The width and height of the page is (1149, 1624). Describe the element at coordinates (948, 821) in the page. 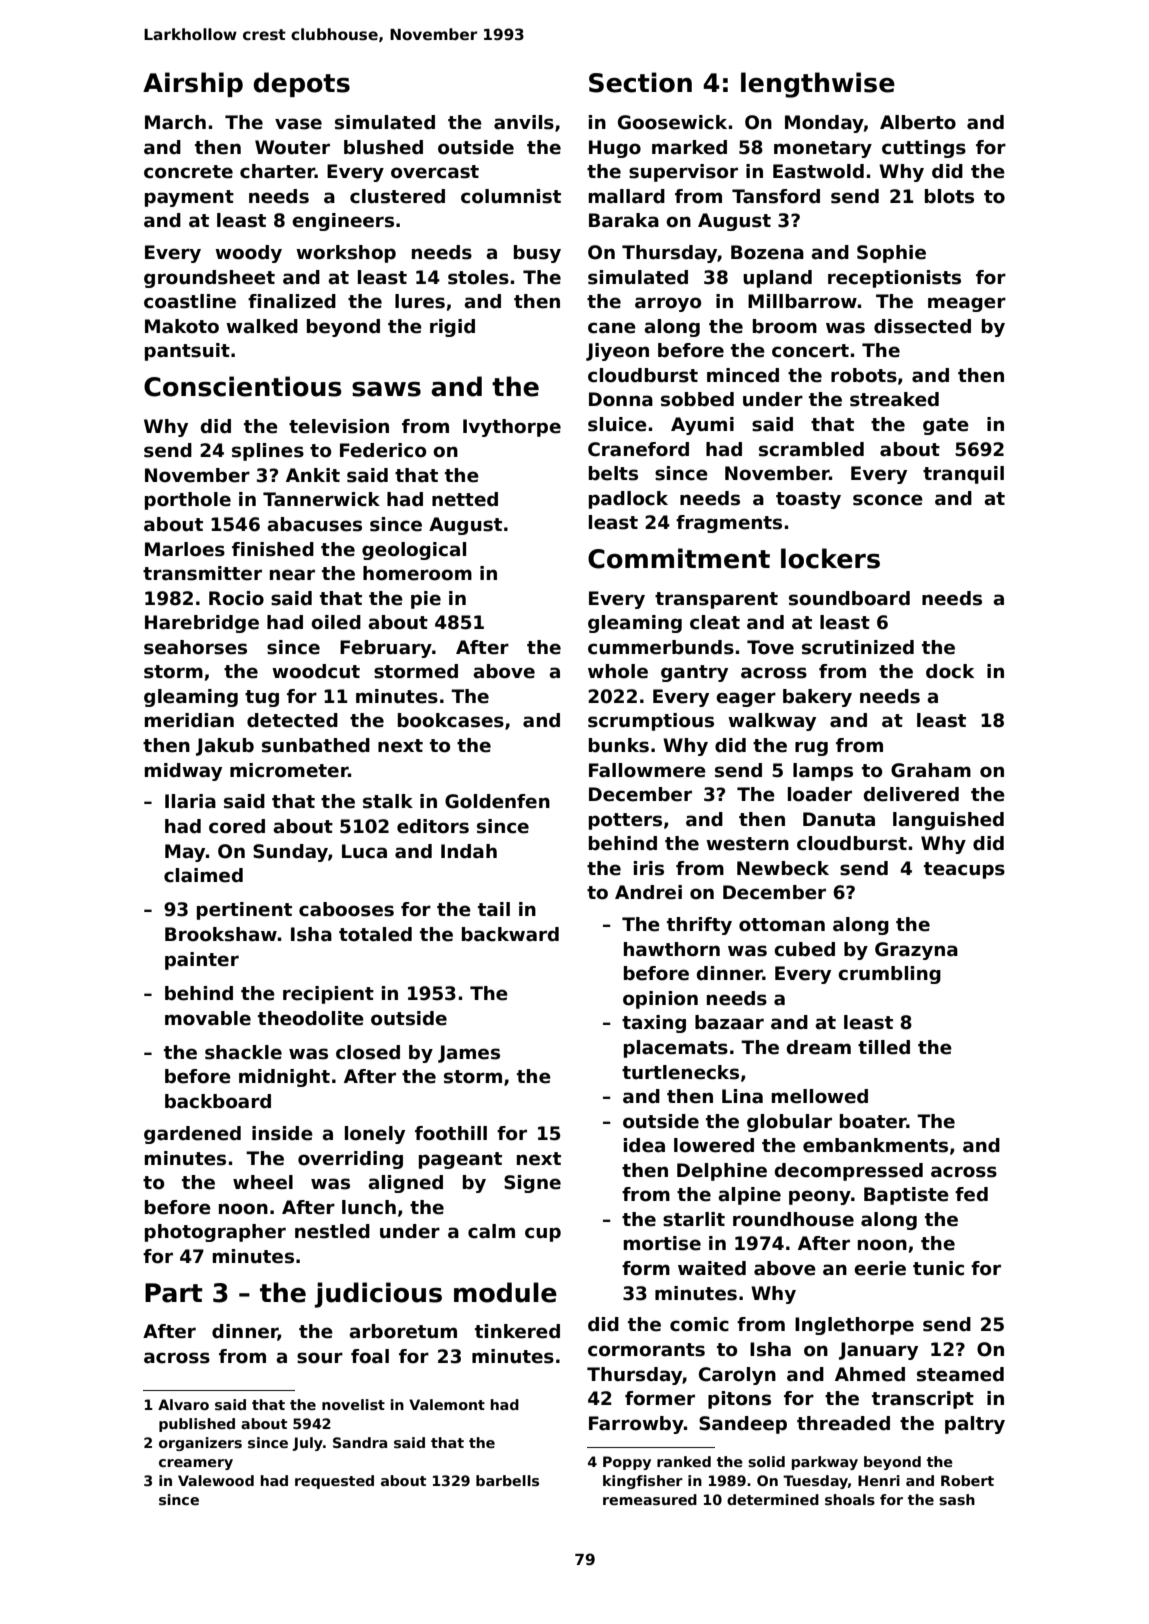

I see `languished` at that location.
